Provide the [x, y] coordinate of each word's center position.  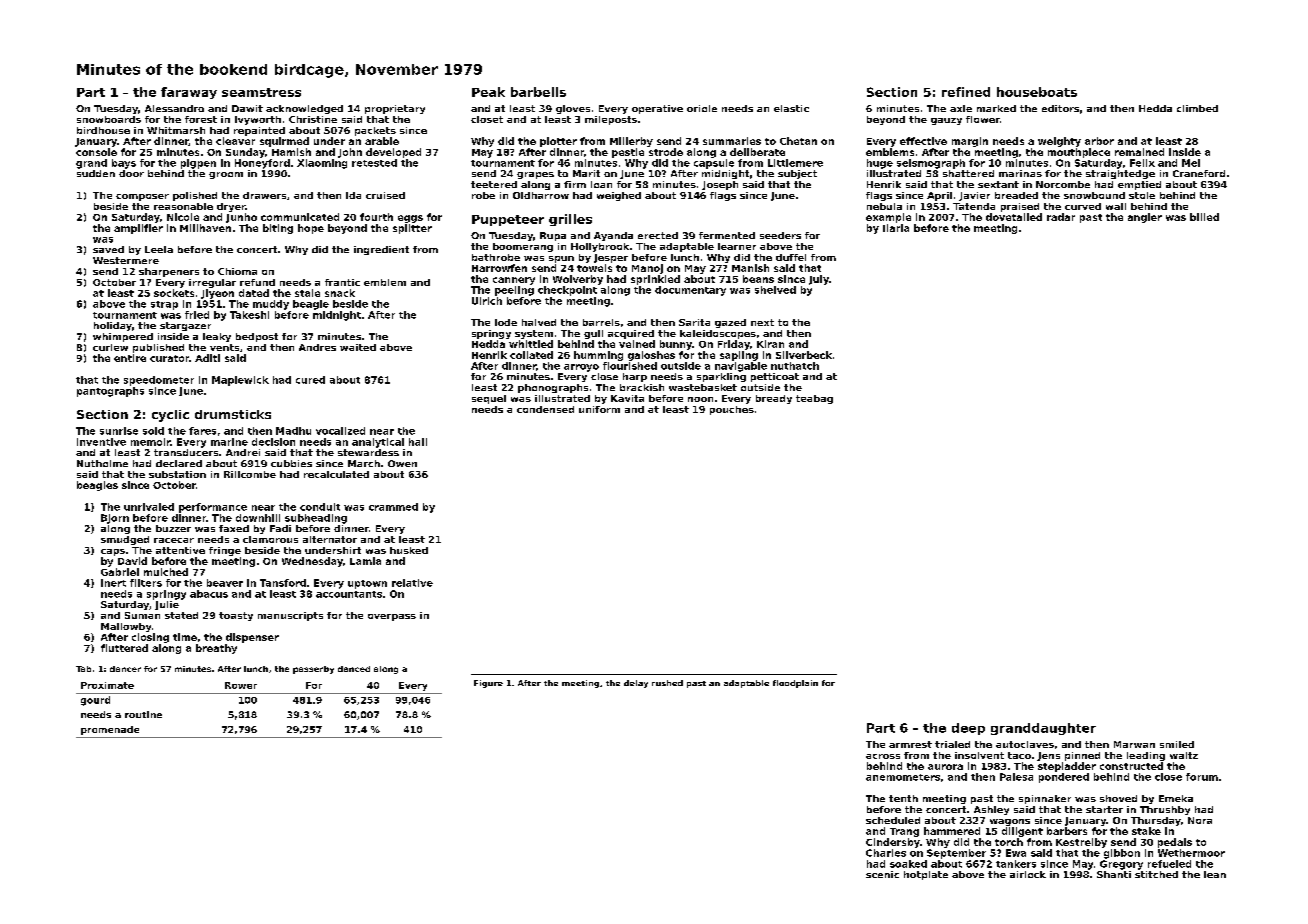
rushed [667, 683]
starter [1104, 809]
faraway [189, 93]
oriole [702, 108]
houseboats [1037, 92]
